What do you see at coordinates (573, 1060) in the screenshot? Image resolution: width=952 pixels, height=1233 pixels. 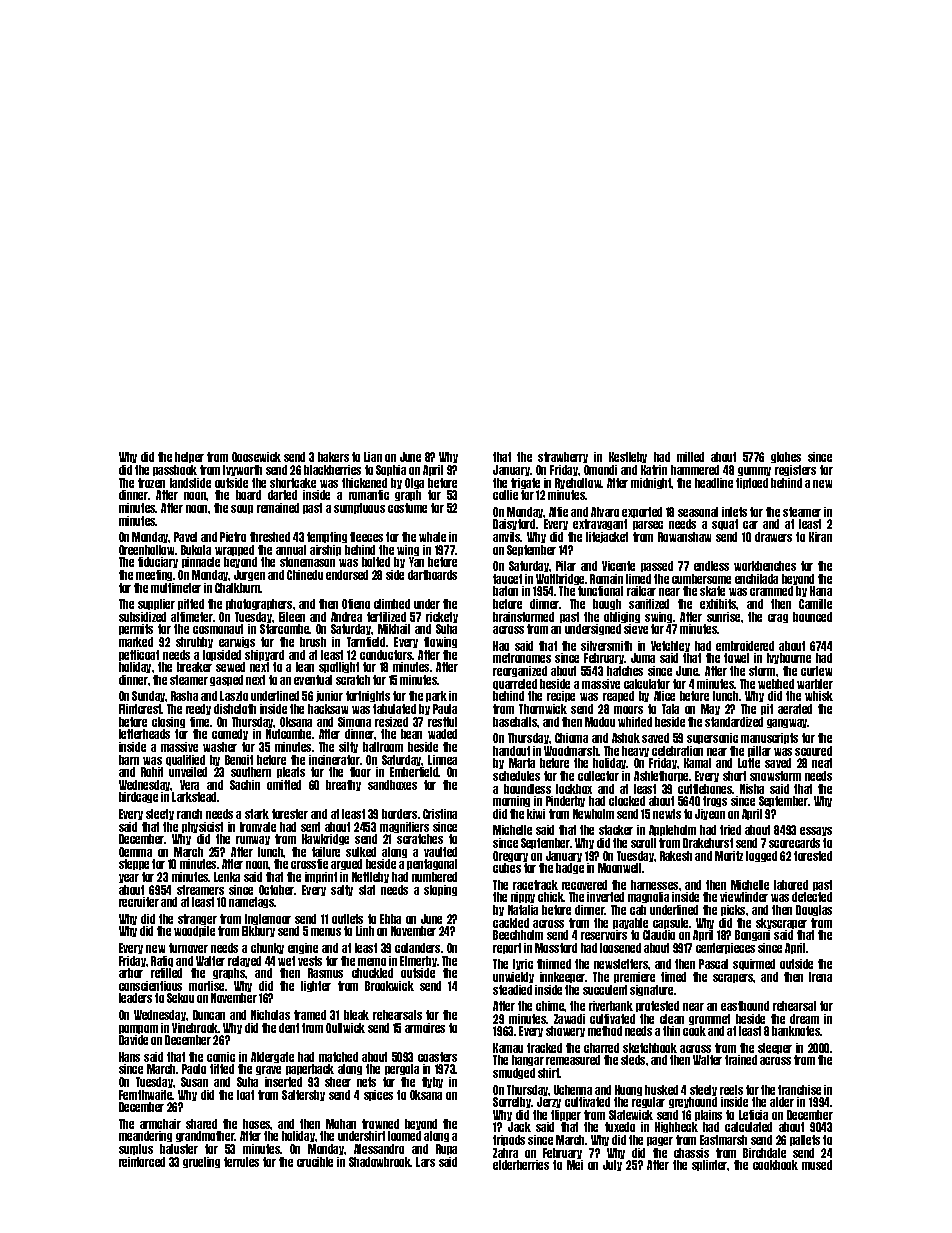 I see `remeasured` at bounding box center [573, 1060].
